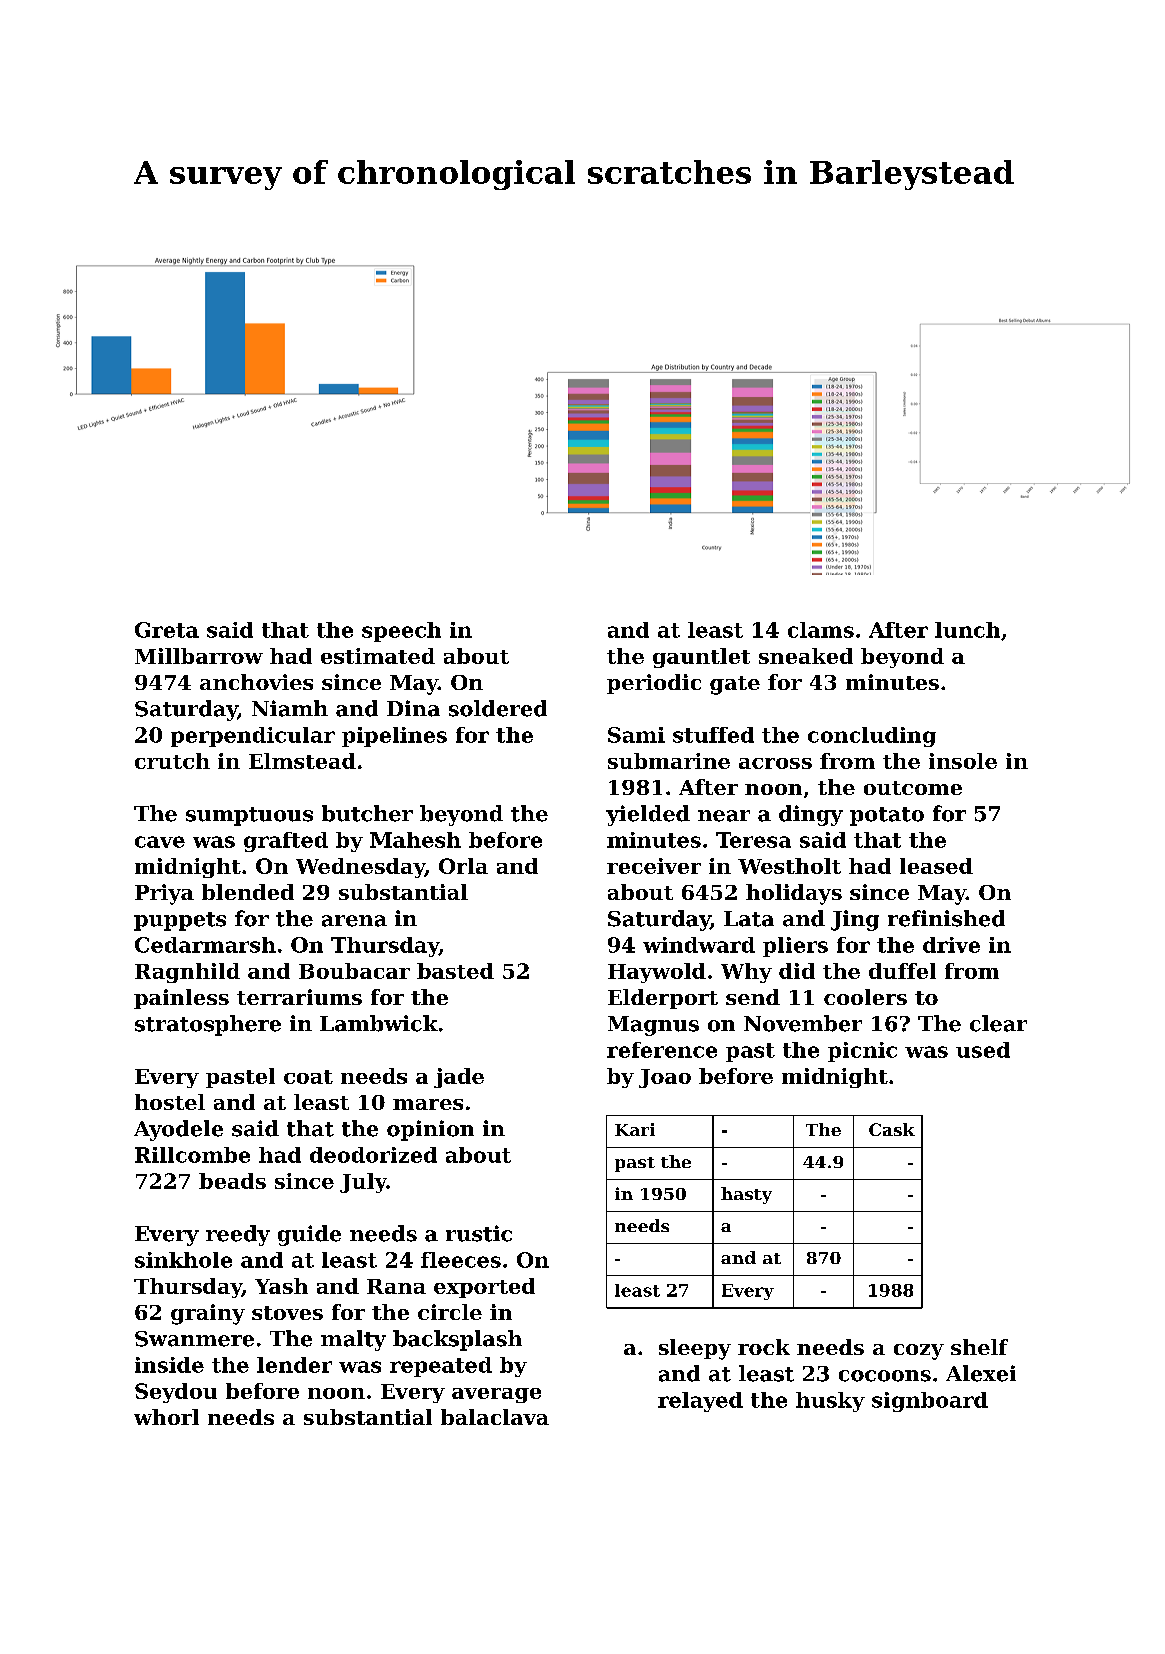 This screenshot has height=1654, width=1165. Describe the element at coordinates (367, 813) in the screenshot. I see `butcher` at that location.
